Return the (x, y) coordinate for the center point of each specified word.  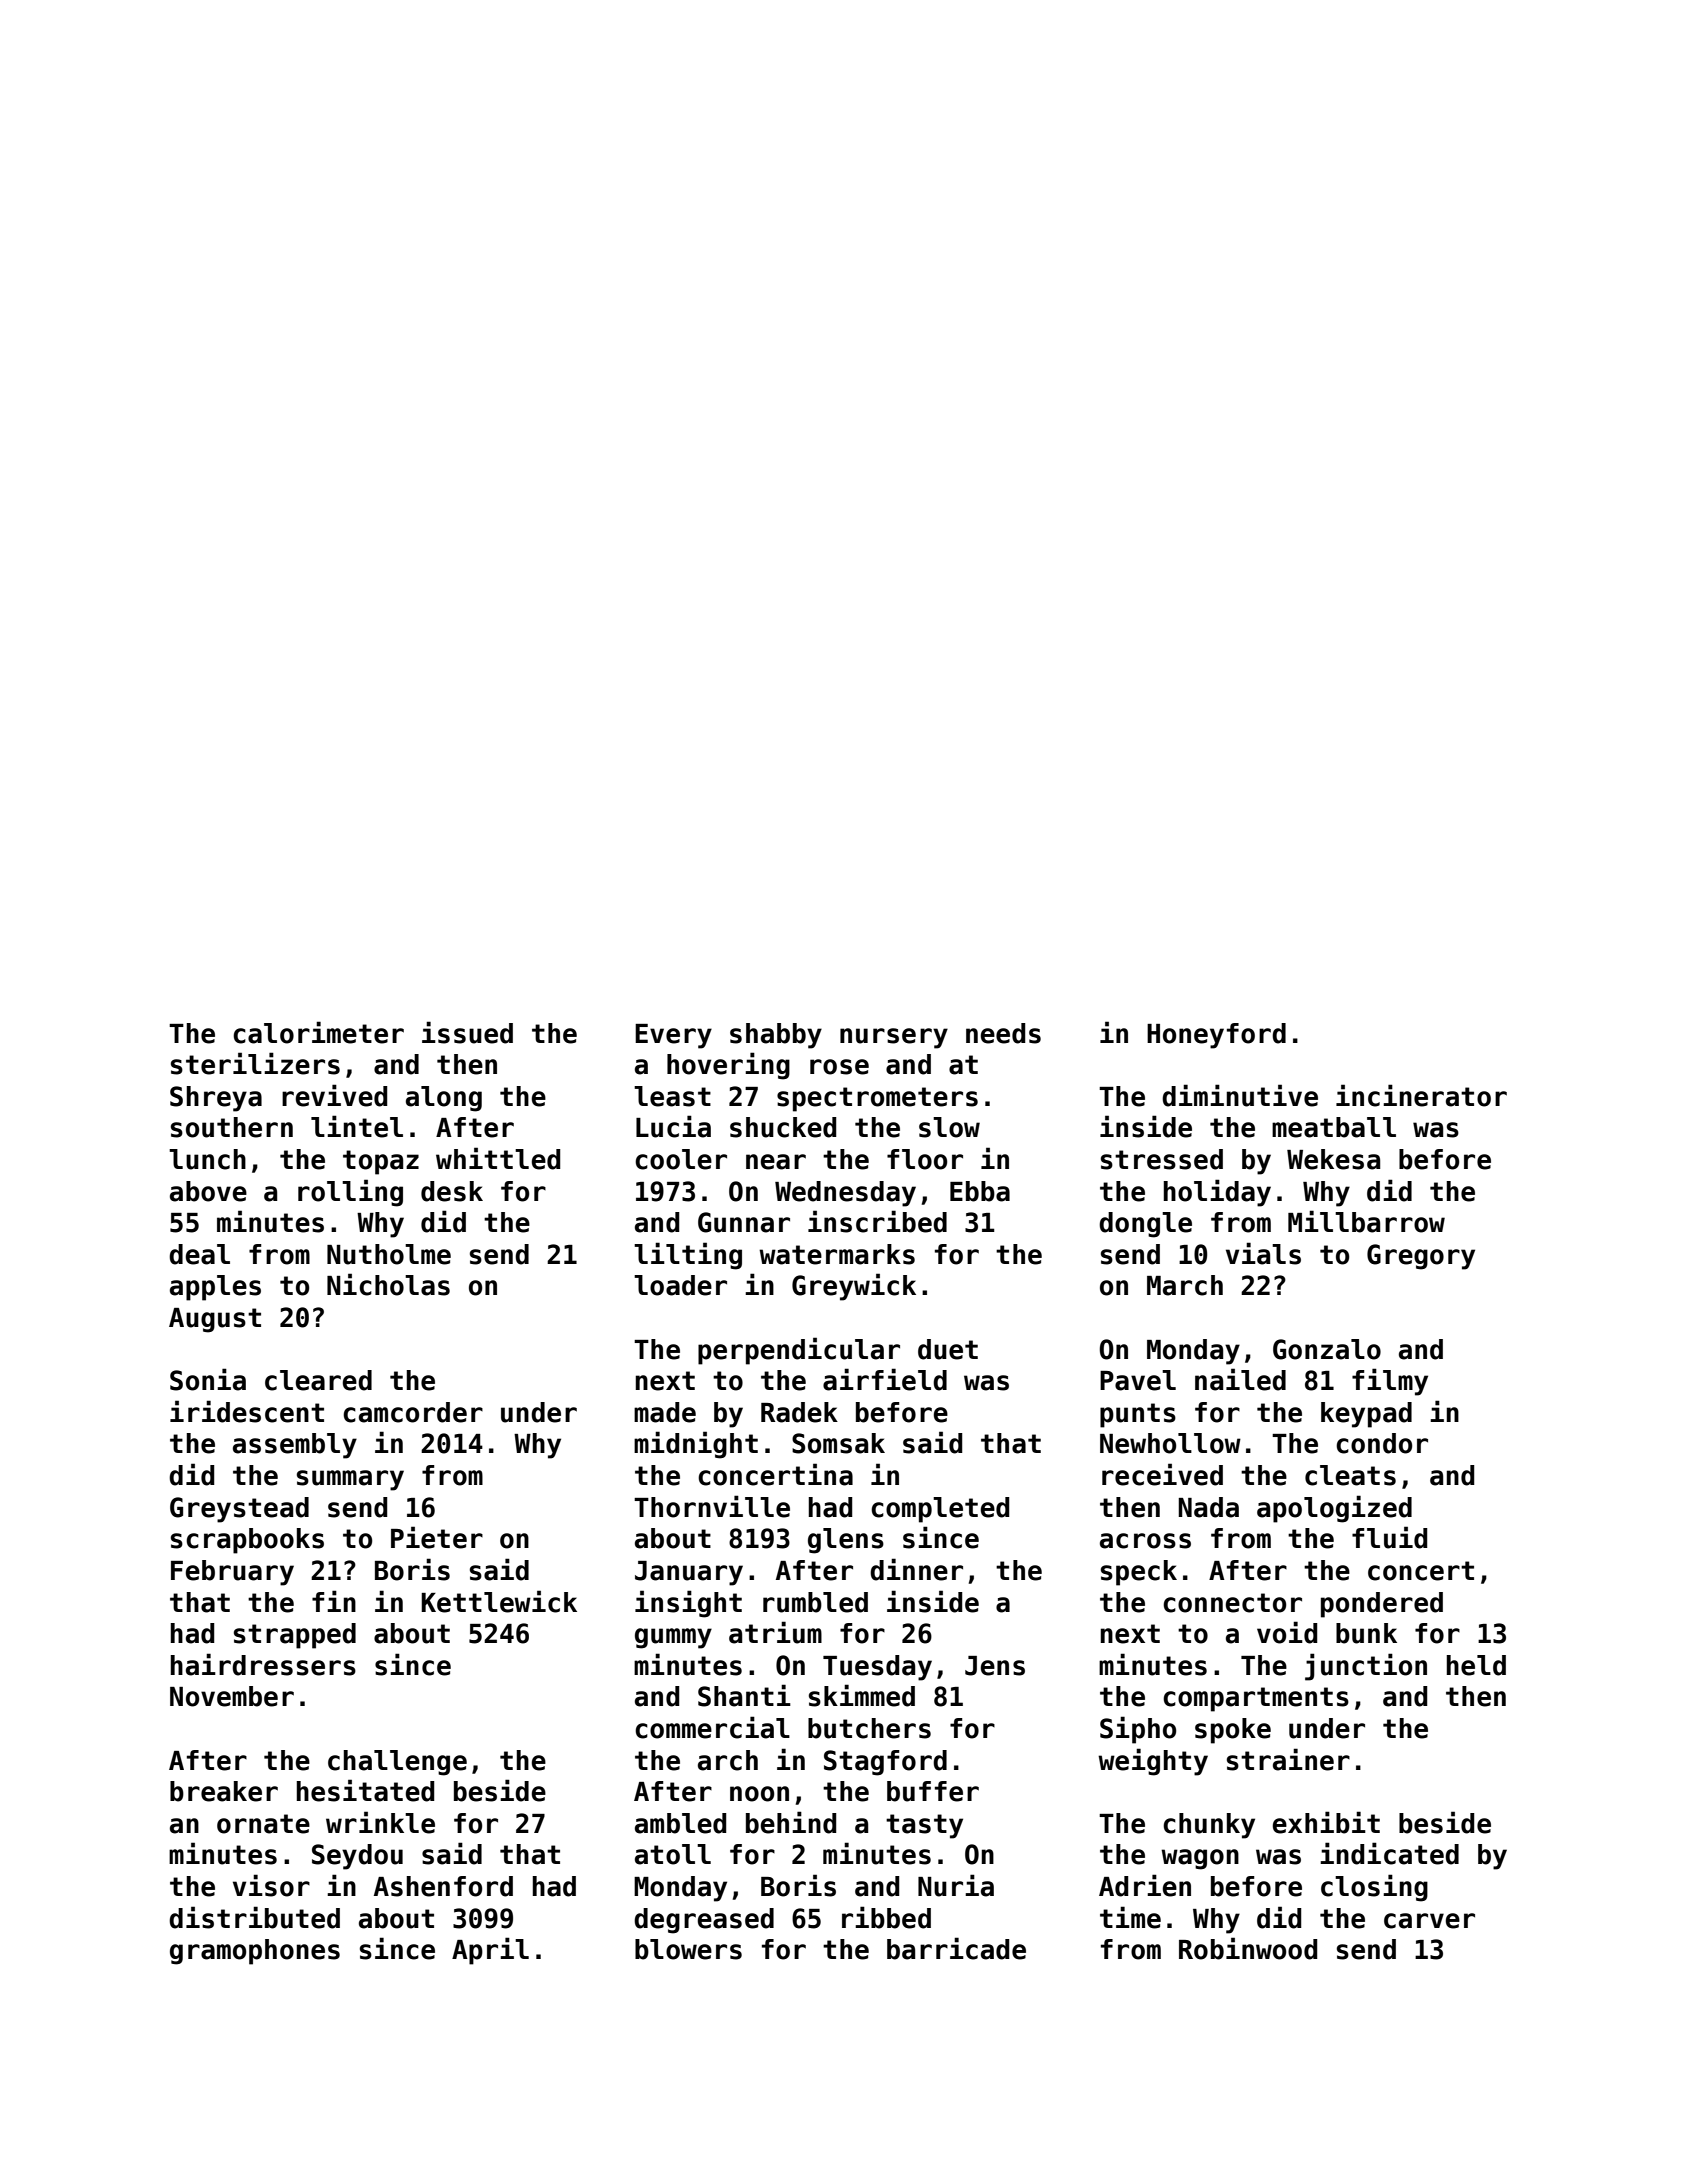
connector (1232, 1603)
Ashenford (443, 1886)
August (215, 1320)
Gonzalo (1327, 1349)
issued (467, 1032)
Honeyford (1216, 1036)
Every (673, 1036)
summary (350, 1480)
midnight (696, 1445)
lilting (688, 1256)
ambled (680, 1823)
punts (1138, 1415)
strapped (295, 1636)
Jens (995, 1666)
